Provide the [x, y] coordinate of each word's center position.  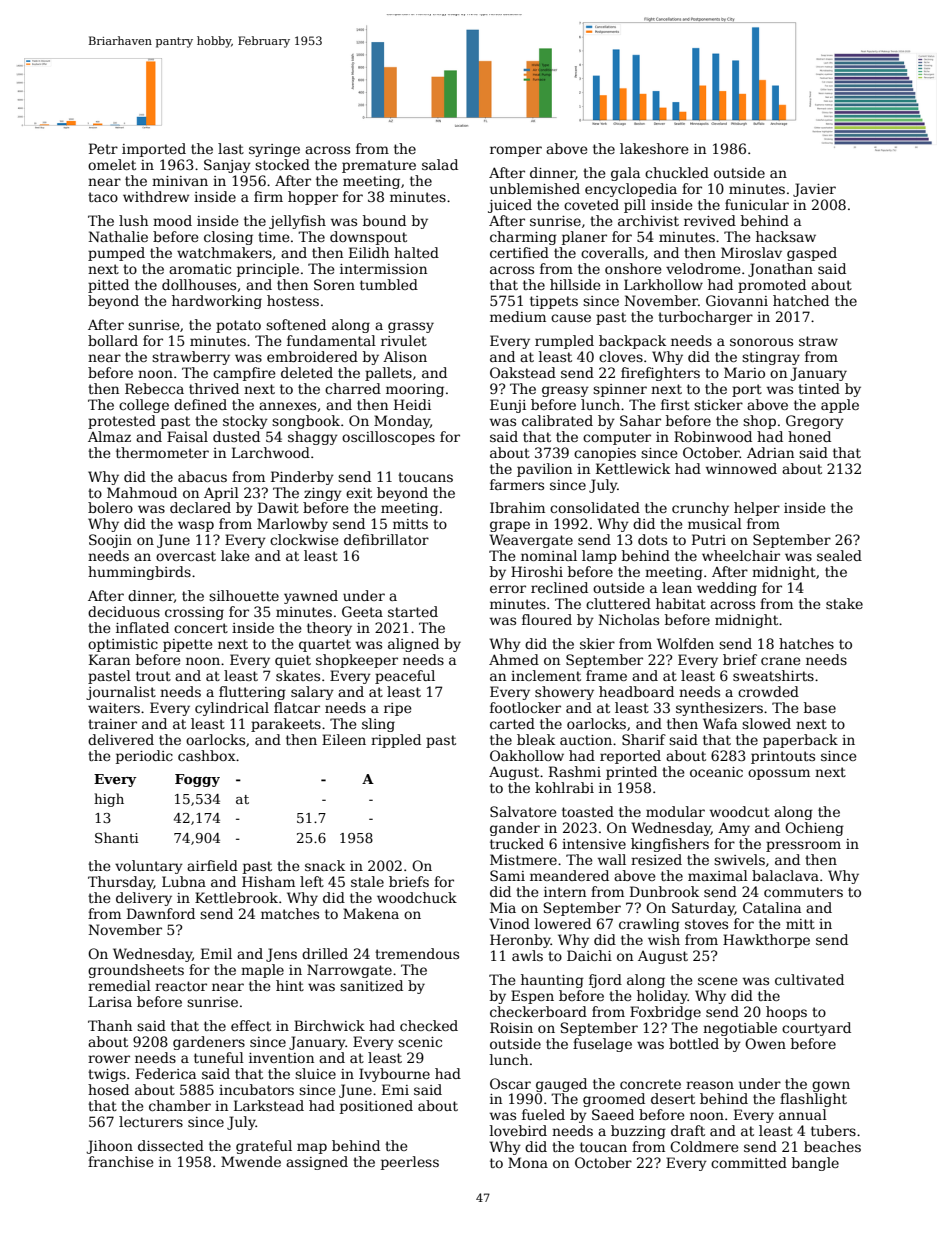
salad [440, 164]
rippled [396, 741]
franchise [121, 1161]
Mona [528, 1162]
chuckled [677, 172]
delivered [121, 739]
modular [675, 811]
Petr [103, 148]
